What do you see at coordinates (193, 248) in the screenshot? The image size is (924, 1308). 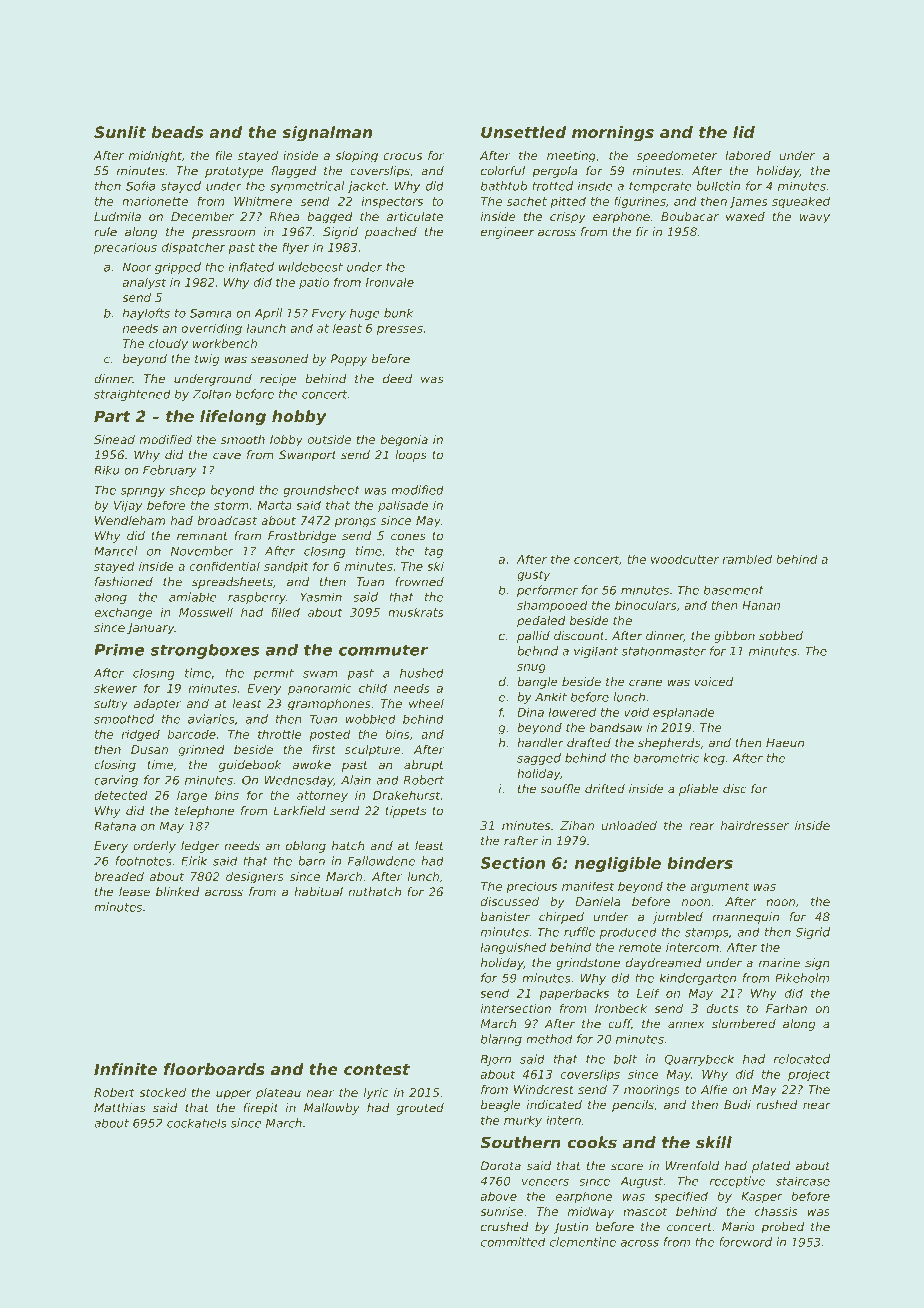 I see `dispatcher` at bounding box center [193, 248].
